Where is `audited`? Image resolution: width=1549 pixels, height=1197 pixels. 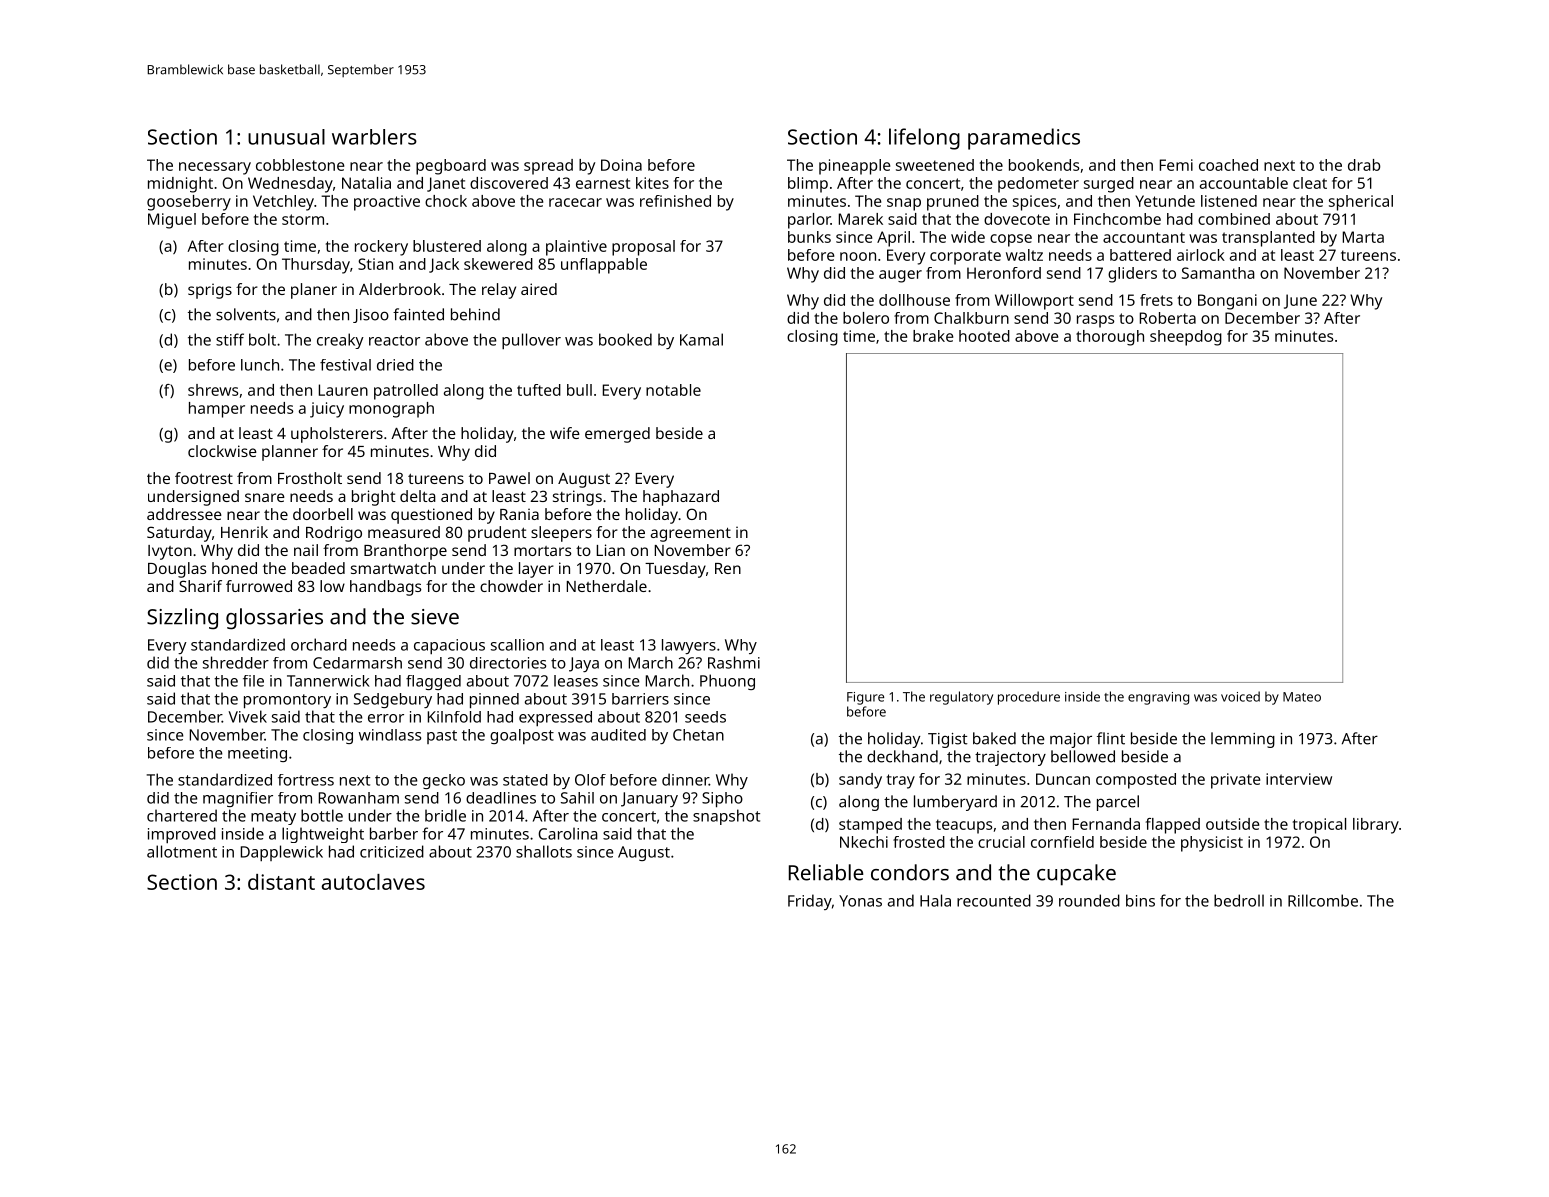 audited is located at coordinates (618, 735).
